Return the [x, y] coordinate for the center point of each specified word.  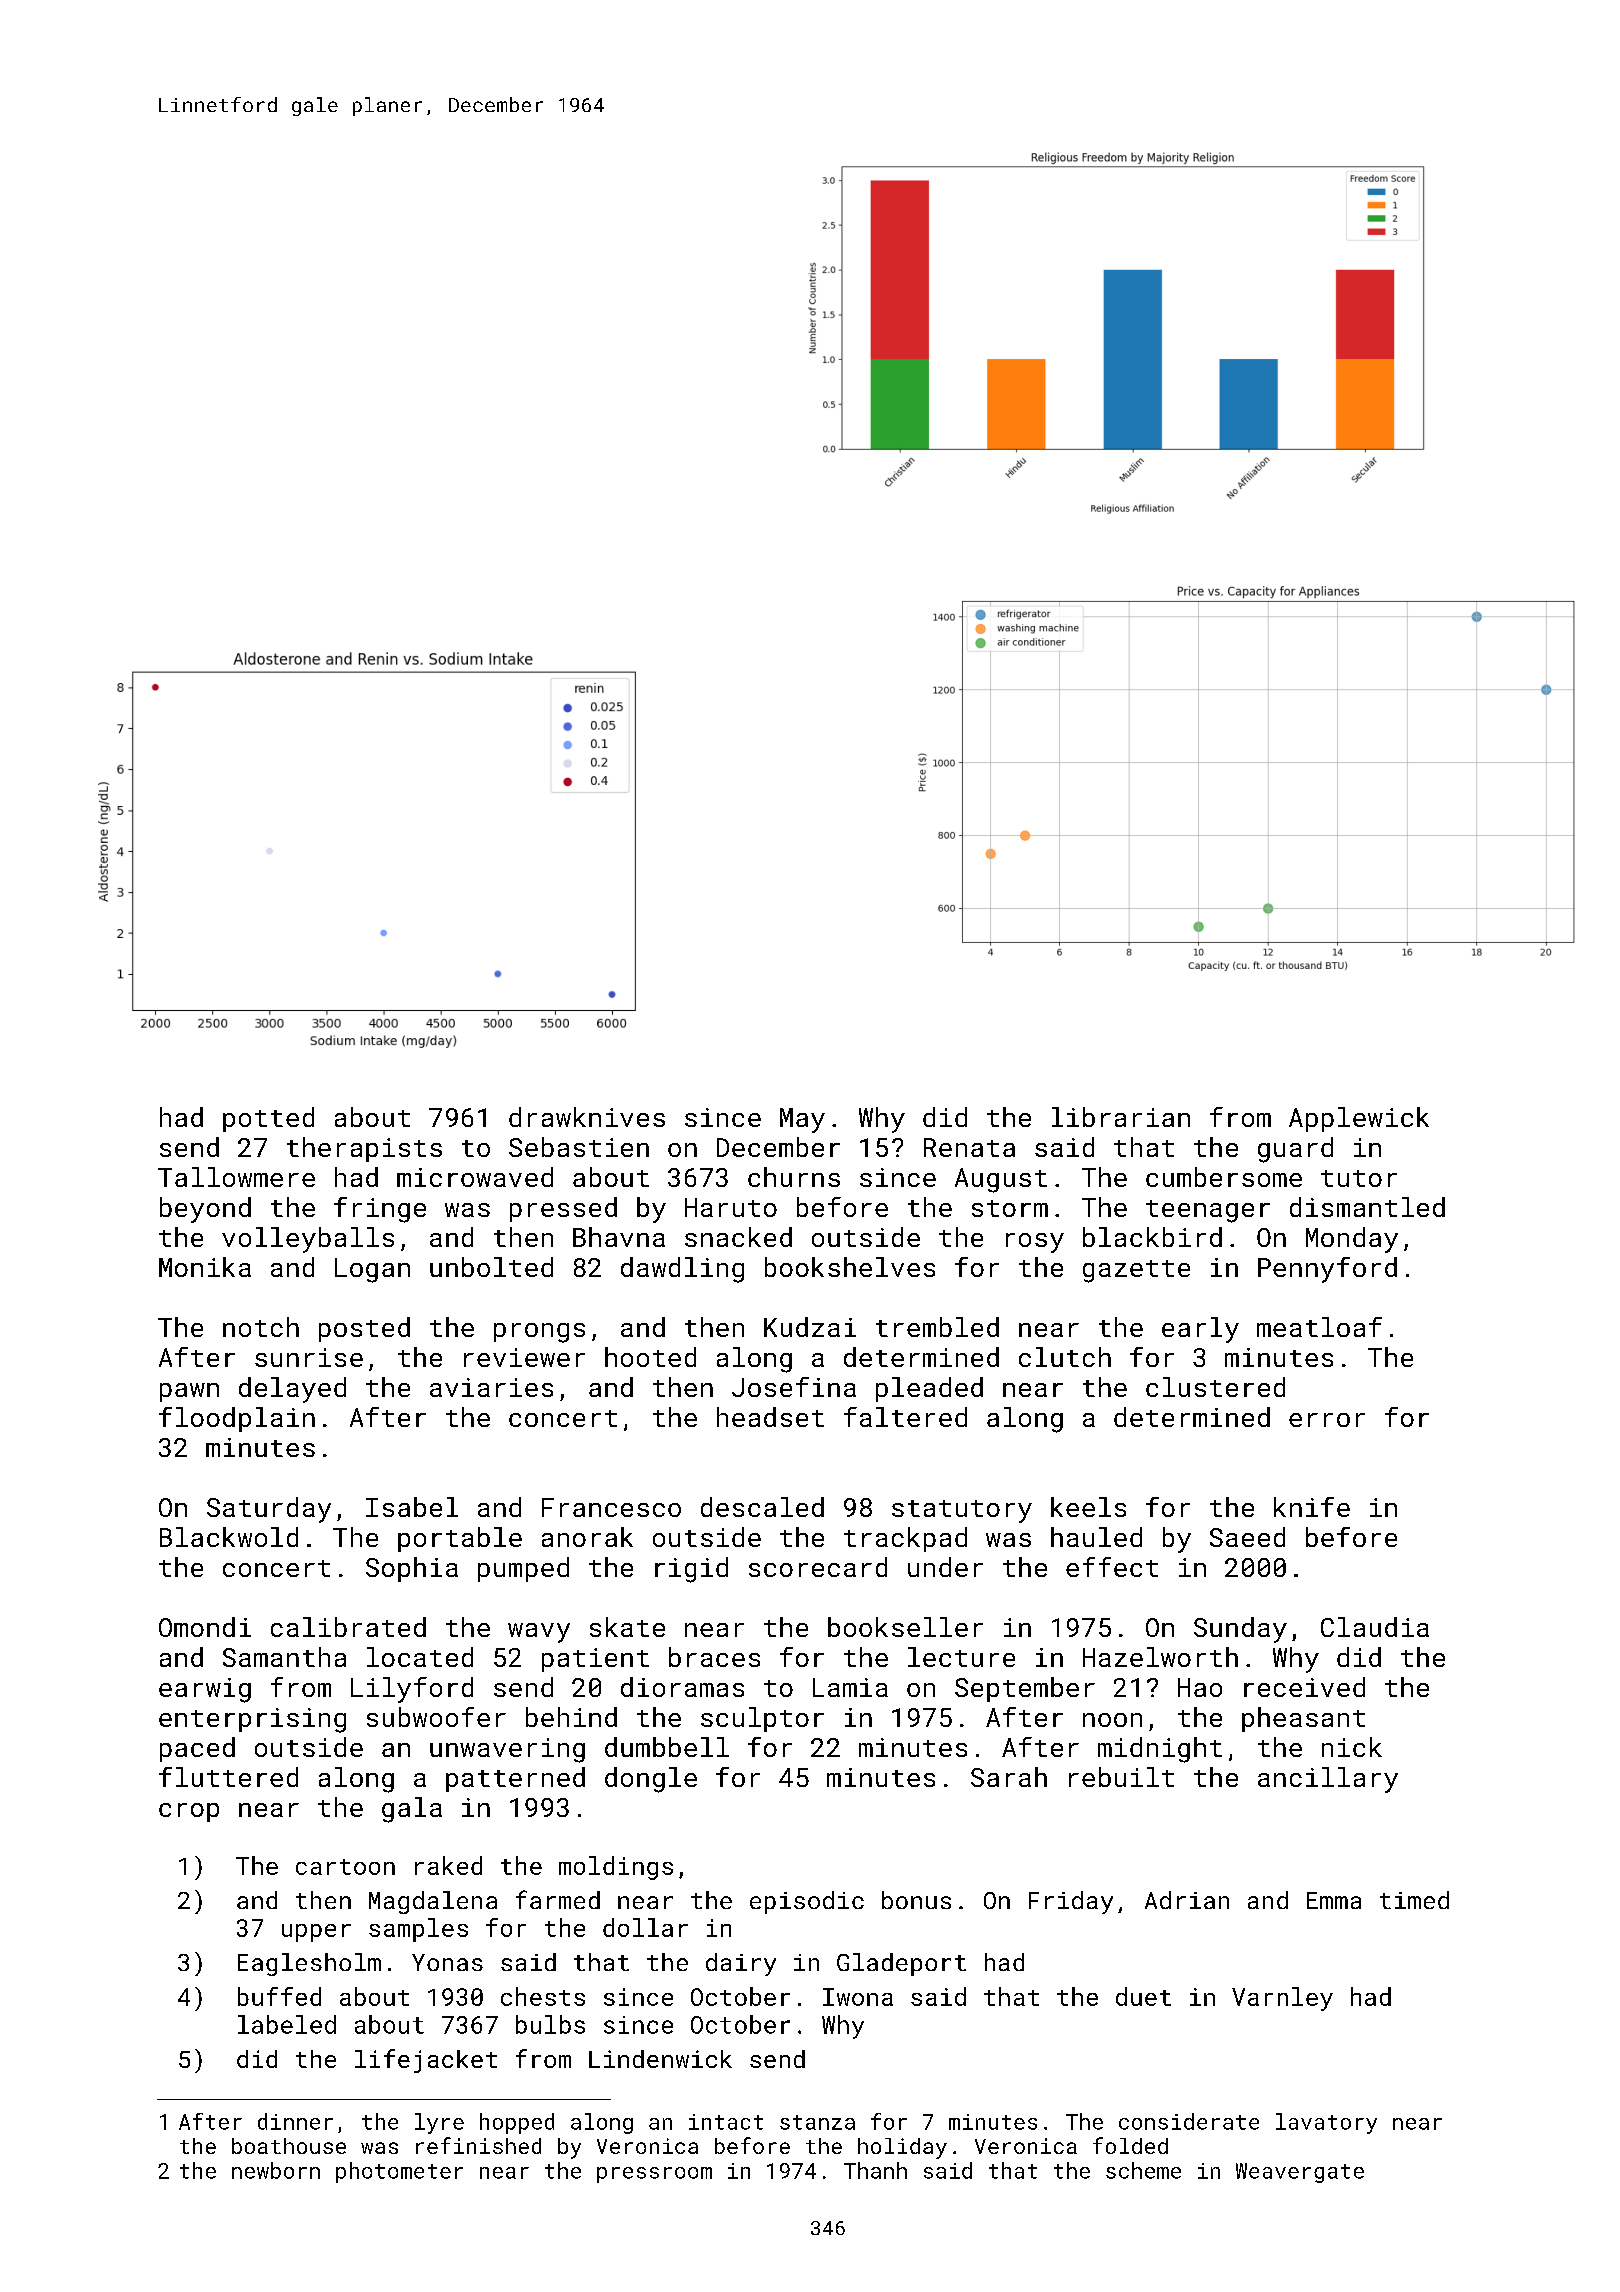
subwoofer [436, 1717]
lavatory [1326, 2123]
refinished [478, 2145]
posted [364, 1329]
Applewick [1359, 1119]
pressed [563, 1209]
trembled [937, 1327]
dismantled [1367, 1207]
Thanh [875, 2170]
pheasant [1303, 1719]
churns [794, 1177]
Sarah [1009, 1777]
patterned [515, 1779]
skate [627, 1627]
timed [1414, 1900]
